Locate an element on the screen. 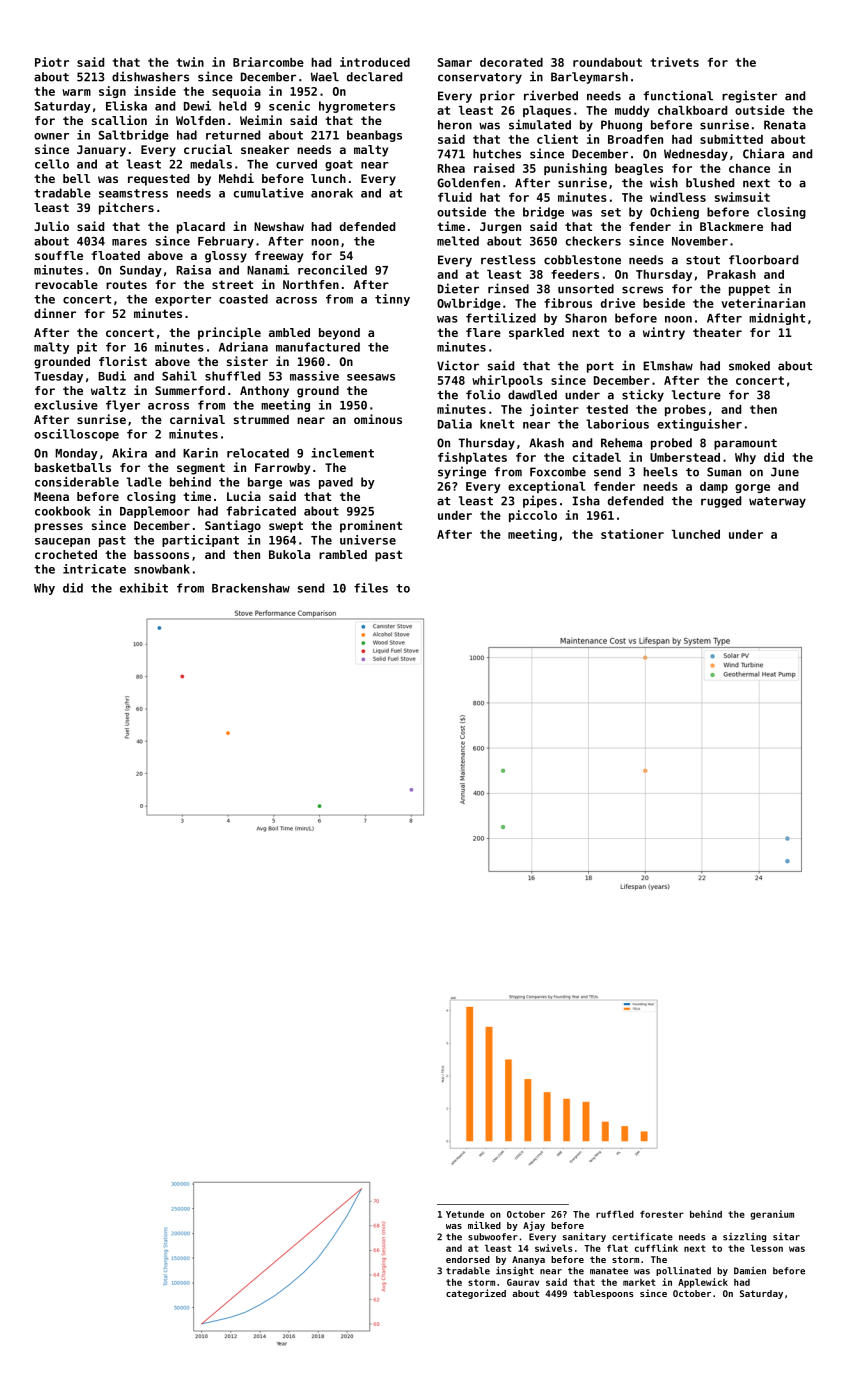 The width and height of the screenshot is (849, 1400). Piotr is located at coordinates (52, 62).
